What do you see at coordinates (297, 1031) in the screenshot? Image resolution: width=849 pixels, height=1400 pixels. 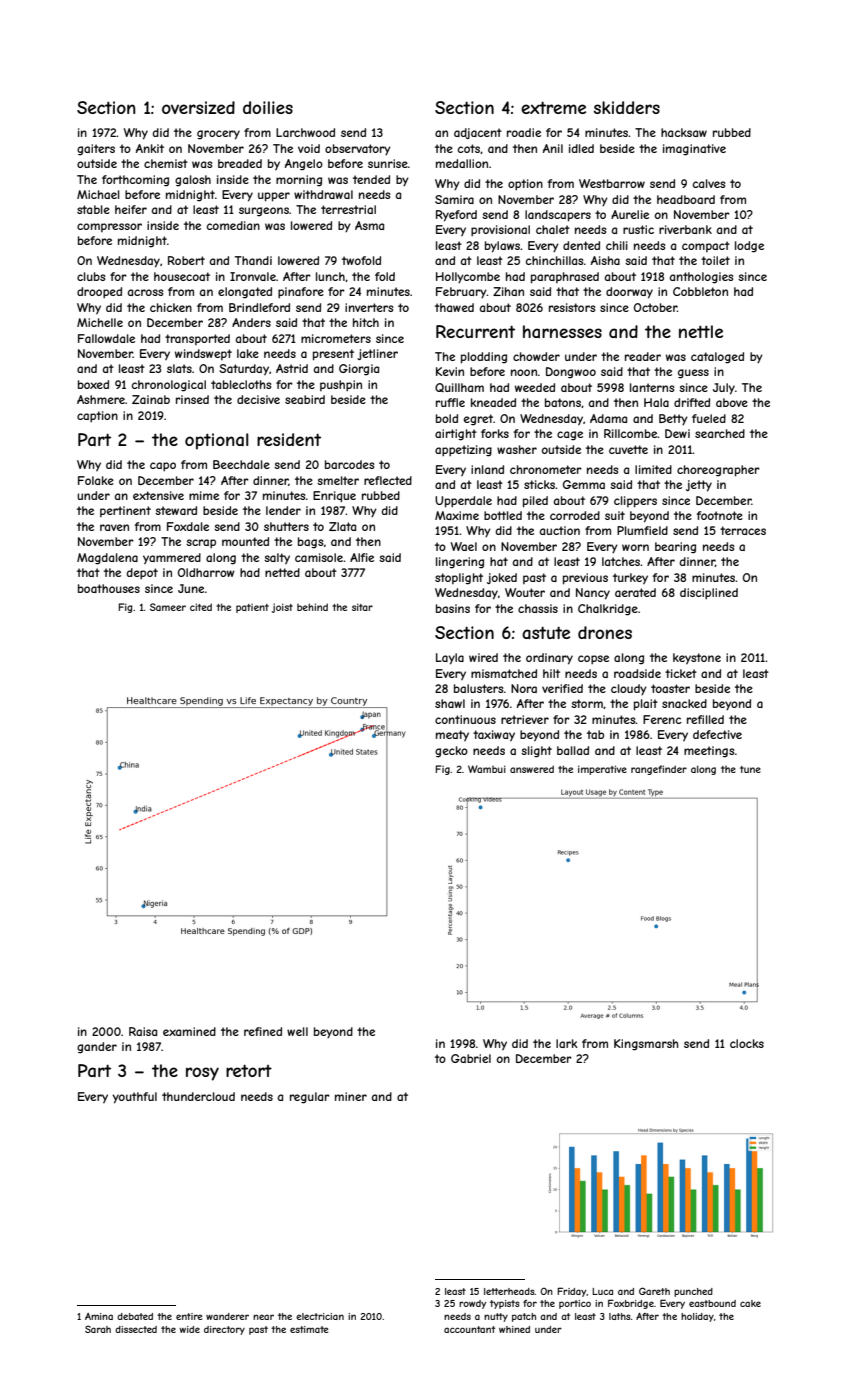 I see `well` at bounding box center [297, 1031].
